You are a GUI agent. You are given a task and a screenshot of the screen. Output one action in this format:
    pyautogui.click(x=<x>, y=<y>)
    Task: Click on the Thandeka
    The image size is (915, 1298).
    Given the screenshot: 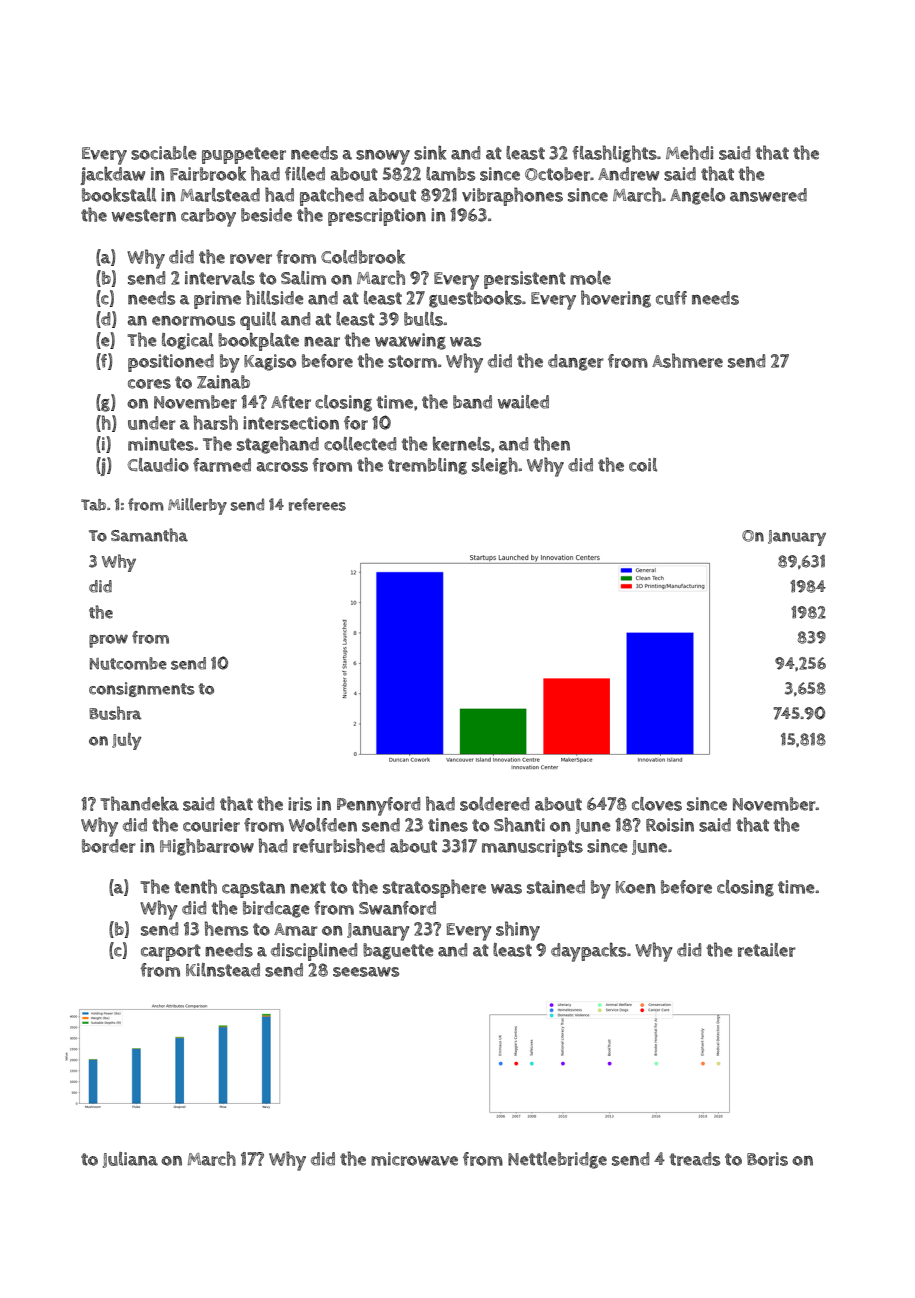 What is the action you would take?
    pyautogui.click(x=139, y=803)
